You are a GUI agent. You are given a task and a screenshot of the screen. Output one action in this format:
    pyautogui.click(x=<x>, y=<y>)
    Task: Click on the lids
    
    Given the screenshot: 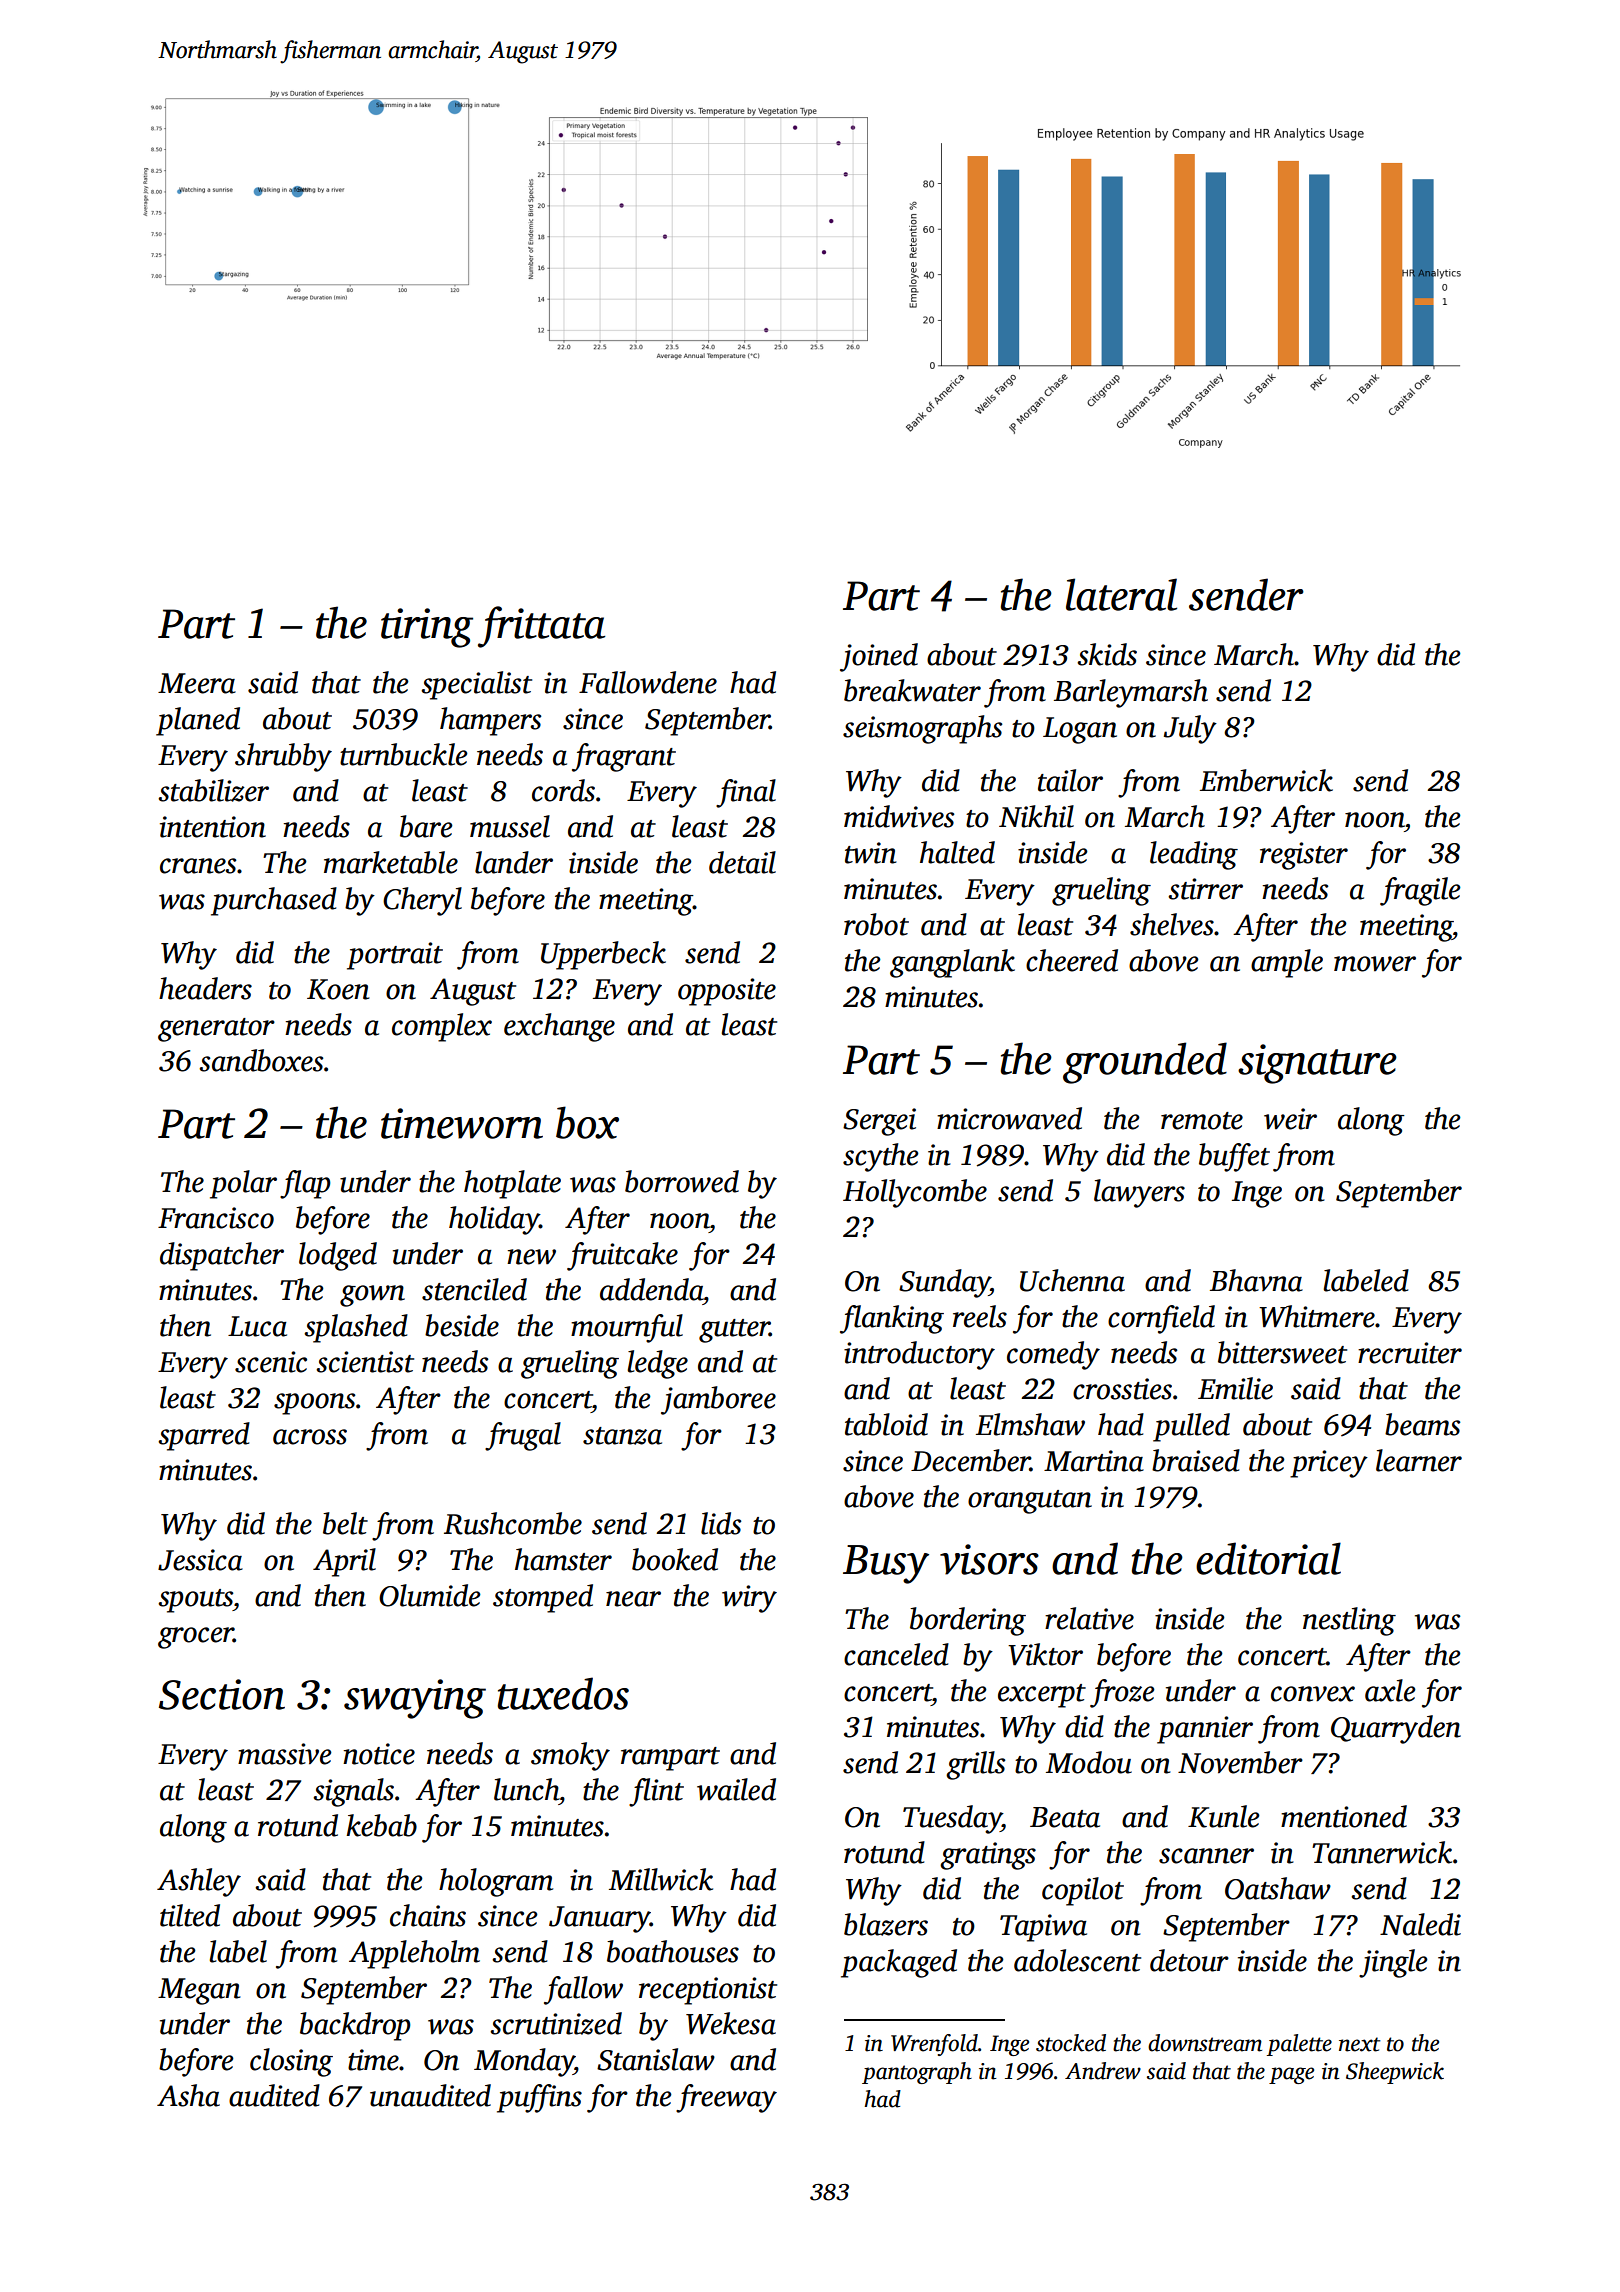 What is the action you would take?
    pyautogui.click(x=721, y=1523)
